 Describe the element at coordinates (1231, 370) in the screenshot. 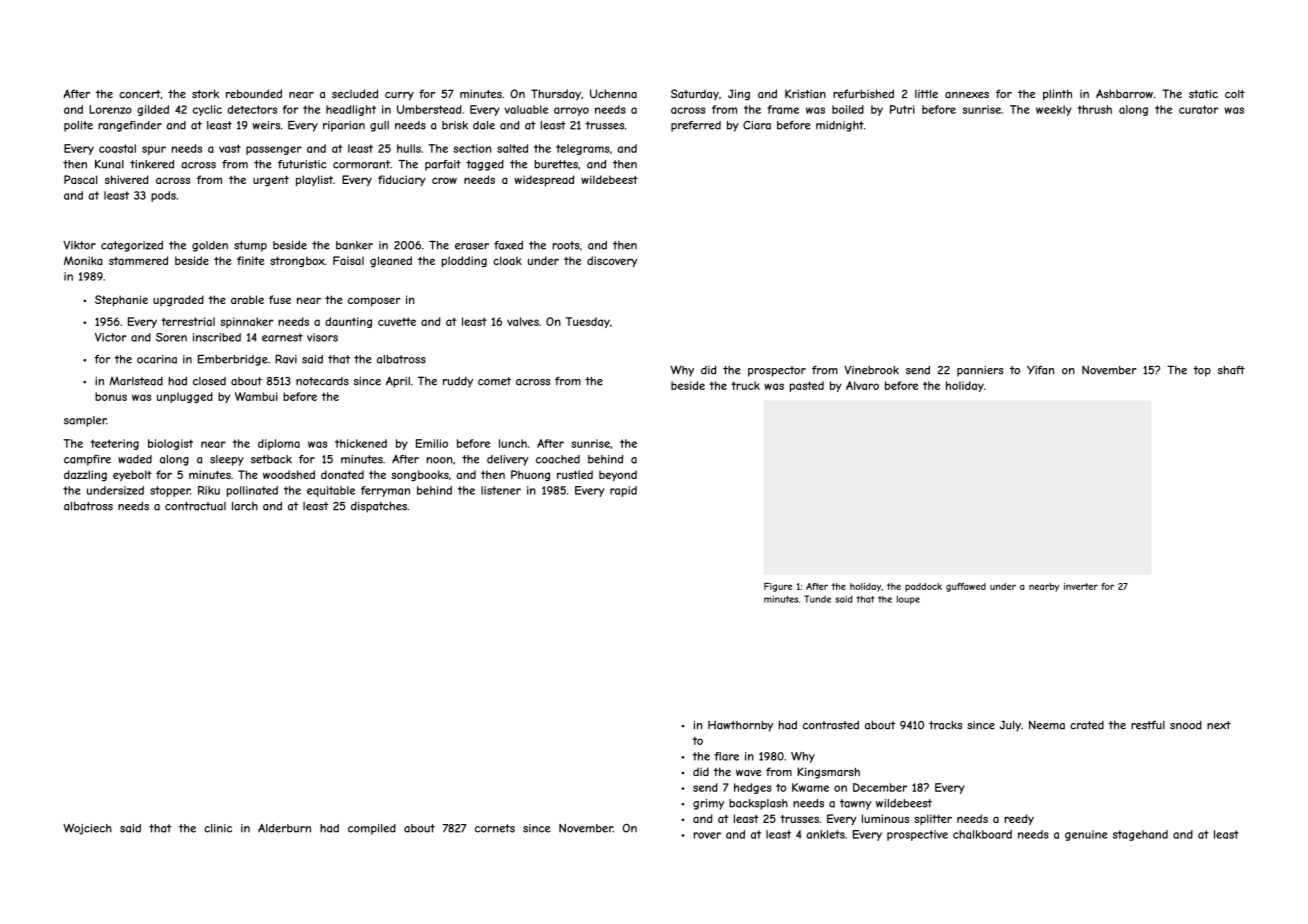

I see `shaft` at that location.
